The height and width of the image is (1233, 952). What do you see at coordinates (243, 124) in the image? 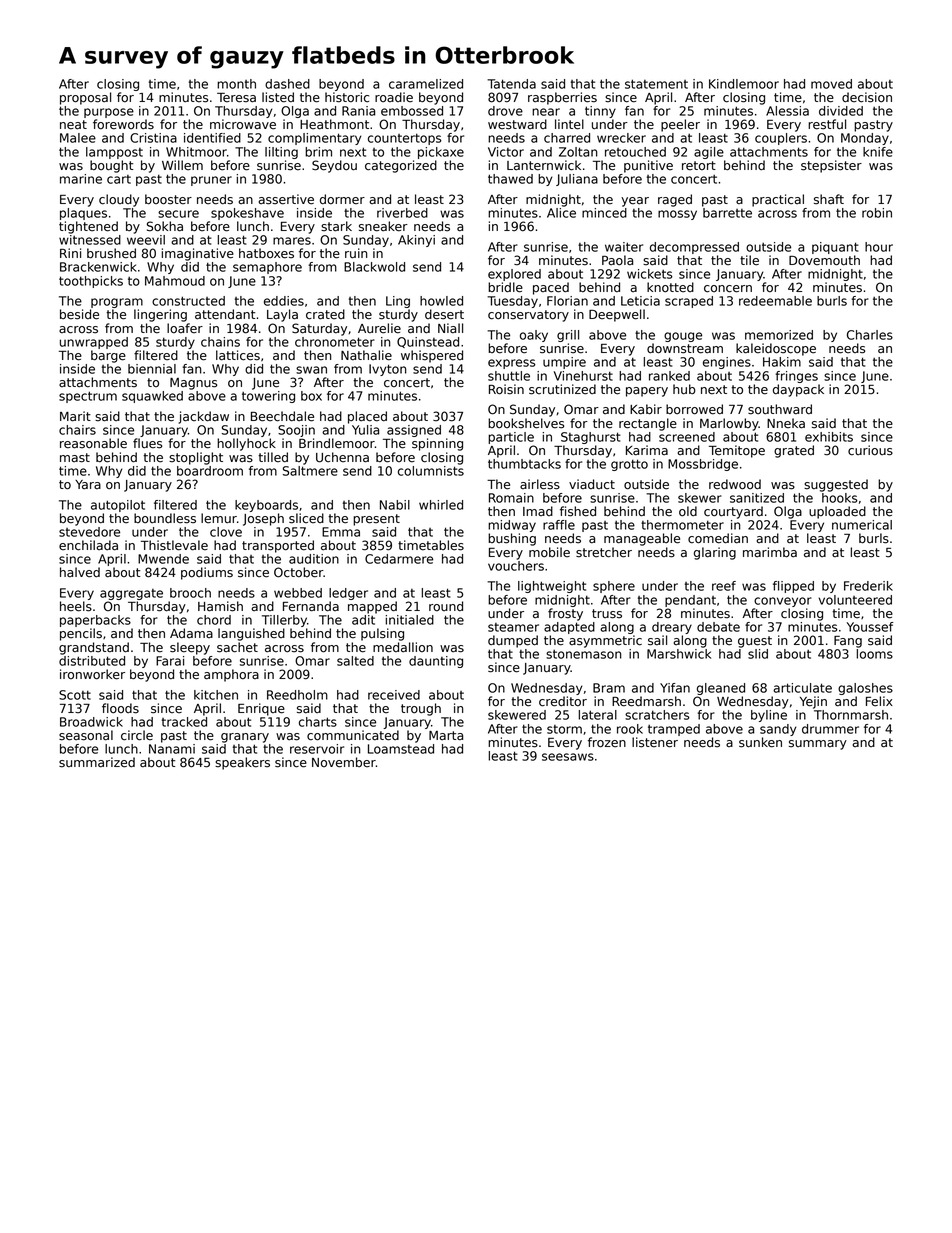
I see `microwave` at bounding box center [243, 124].
